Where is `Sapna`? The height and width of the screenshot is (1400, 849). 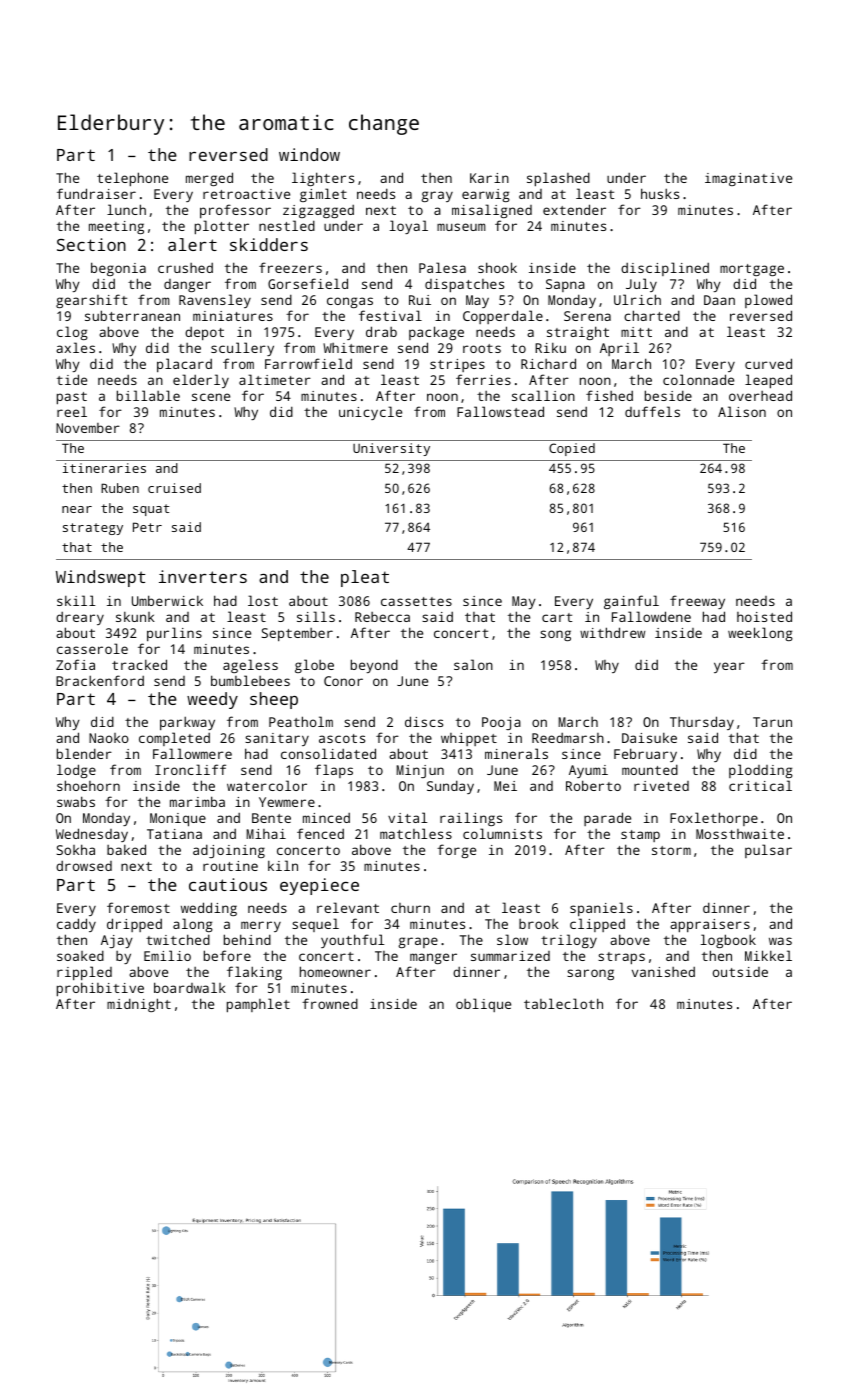
Sapna is located at coordinates (565, 285).
